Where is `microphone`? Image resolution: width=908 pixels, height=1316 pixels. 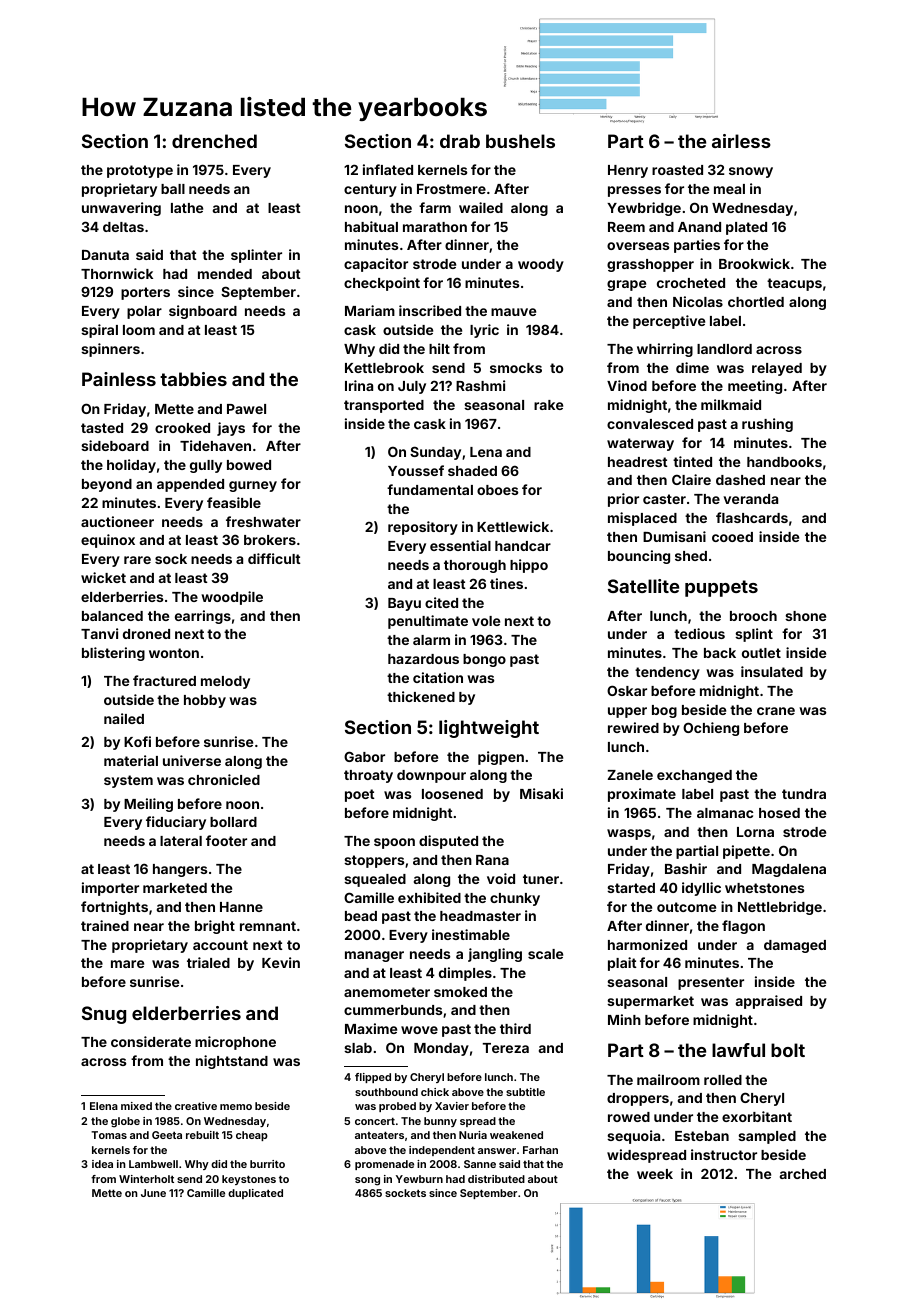 microphone is located at coordinates (235, 1043).
